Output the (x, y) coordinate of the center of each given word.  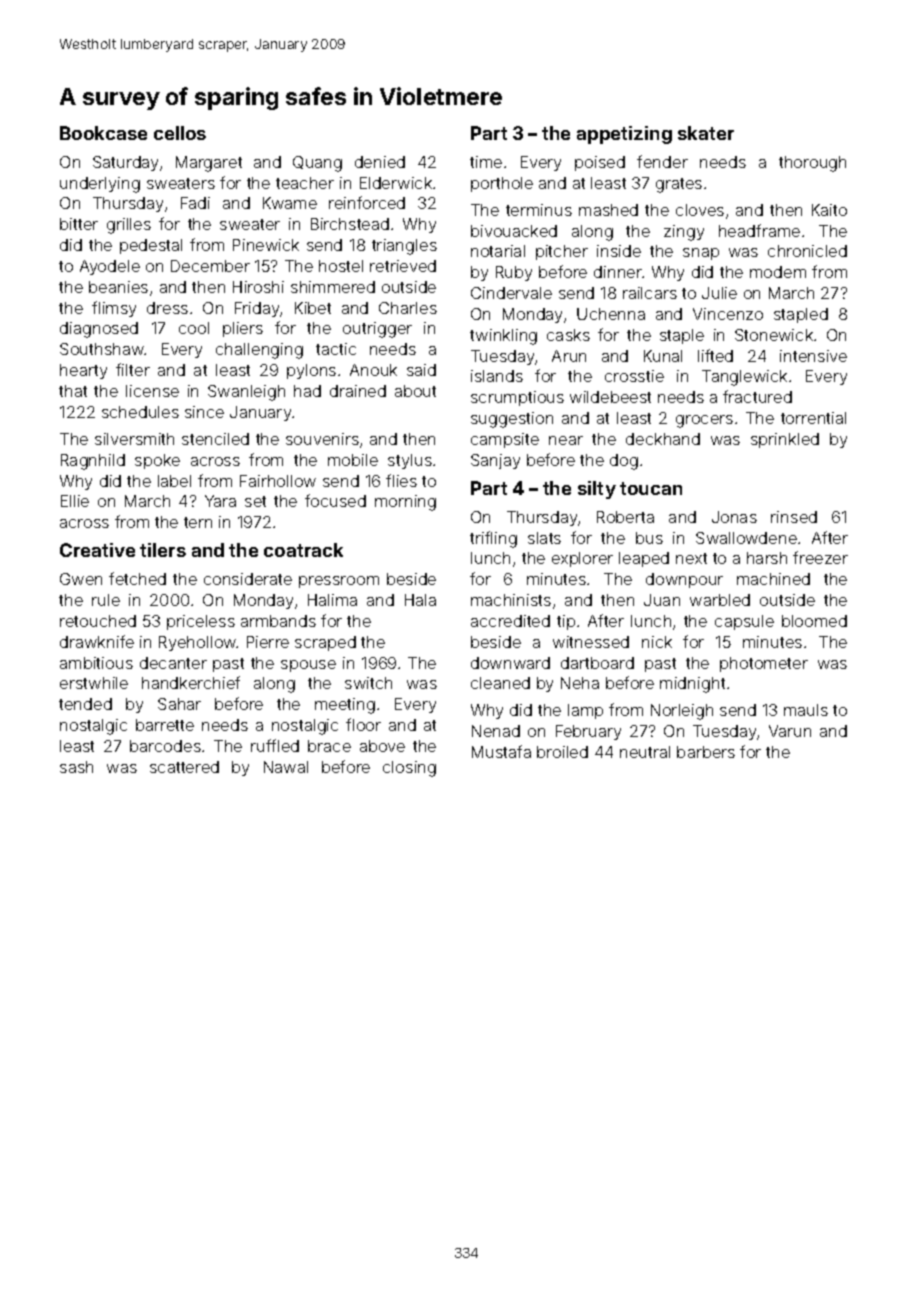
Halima (332, 600)
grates (679, 185)
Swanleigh (246, 393)
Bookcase (103, 133)
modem (778, 272)
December (210, 266)
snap (701, 254)
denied (380, 162)
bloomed (814, 621)
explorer (582, 559)
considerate (248, 579)
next (691, 558)
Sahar (179, 704)
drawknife (97, 641)
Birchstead (350, 224)
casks (568, 335)
